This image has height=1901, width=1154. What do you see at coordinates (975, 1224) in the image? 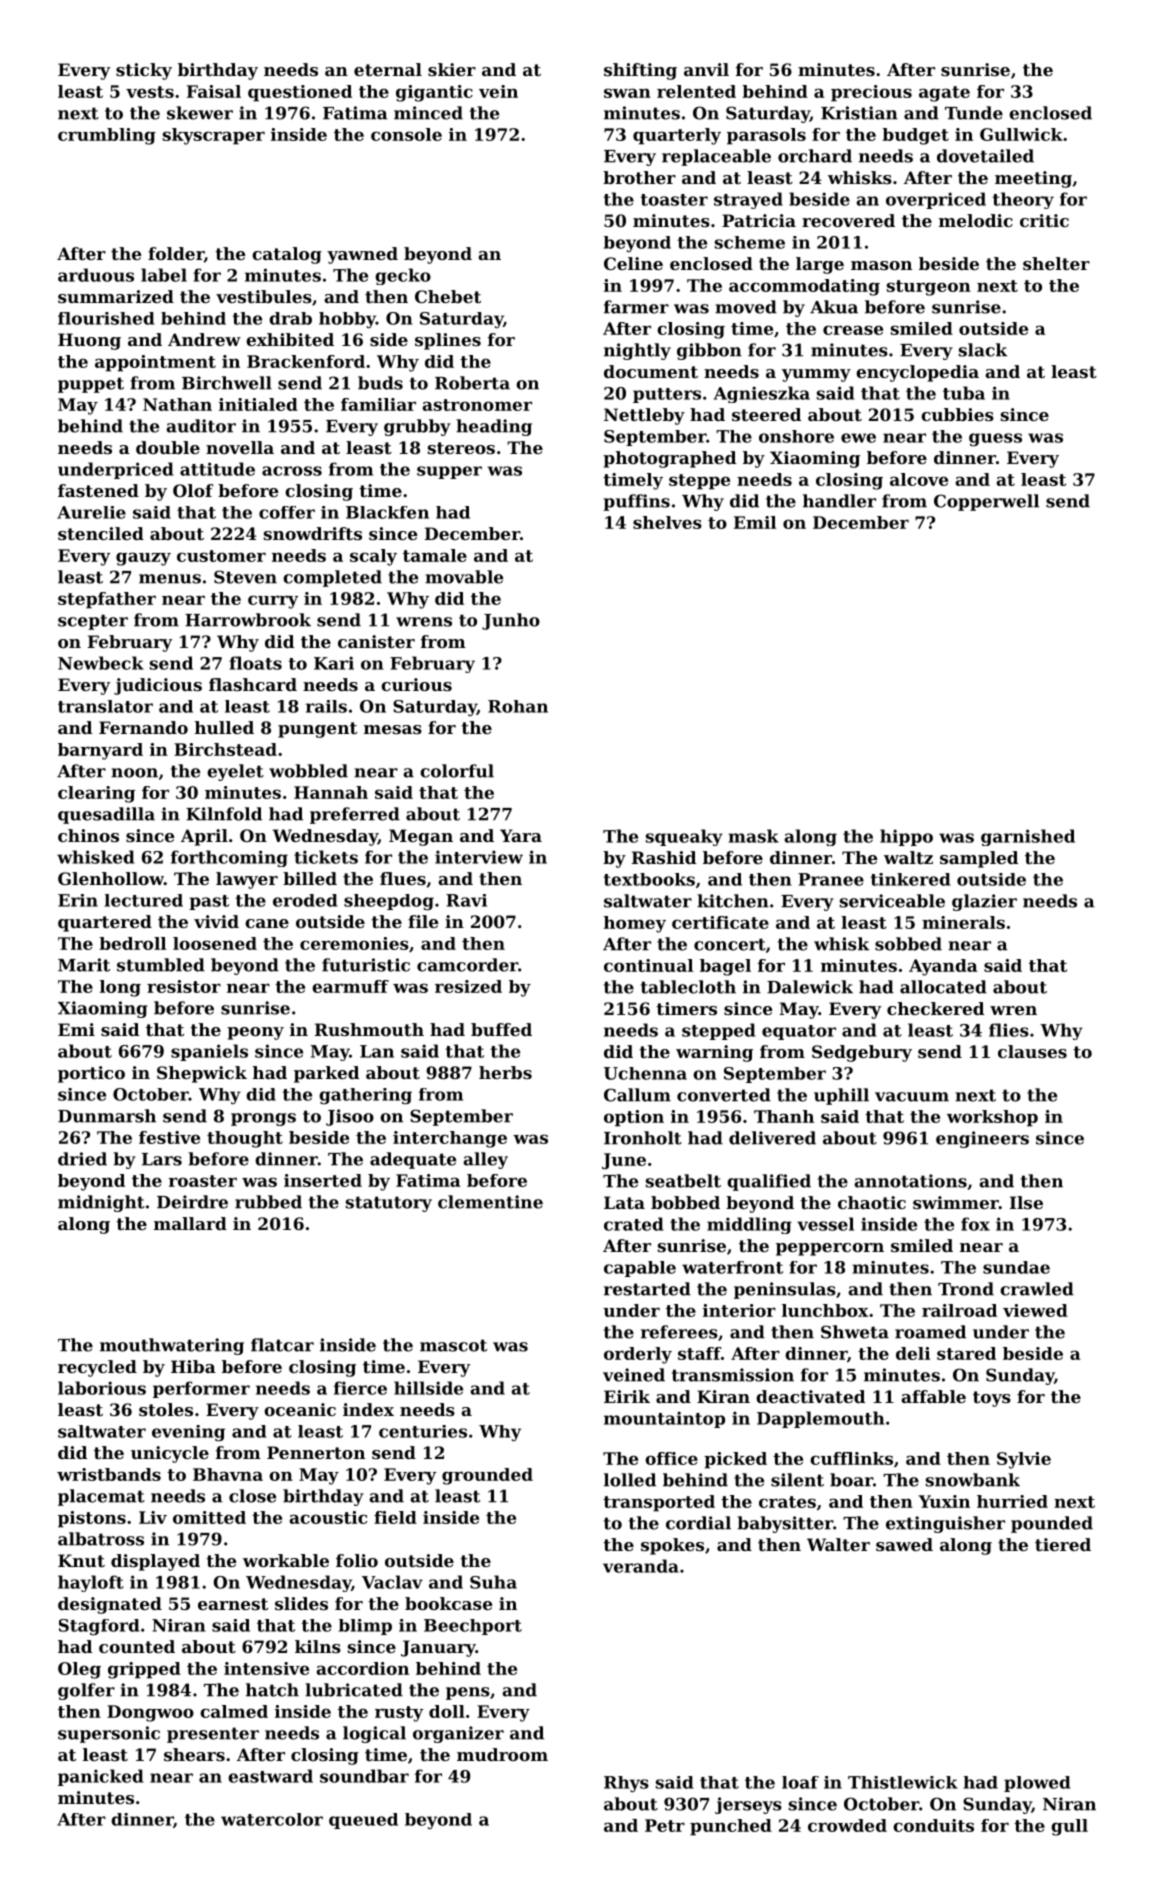
I see `fox` at bounding box center [975, 1224].
